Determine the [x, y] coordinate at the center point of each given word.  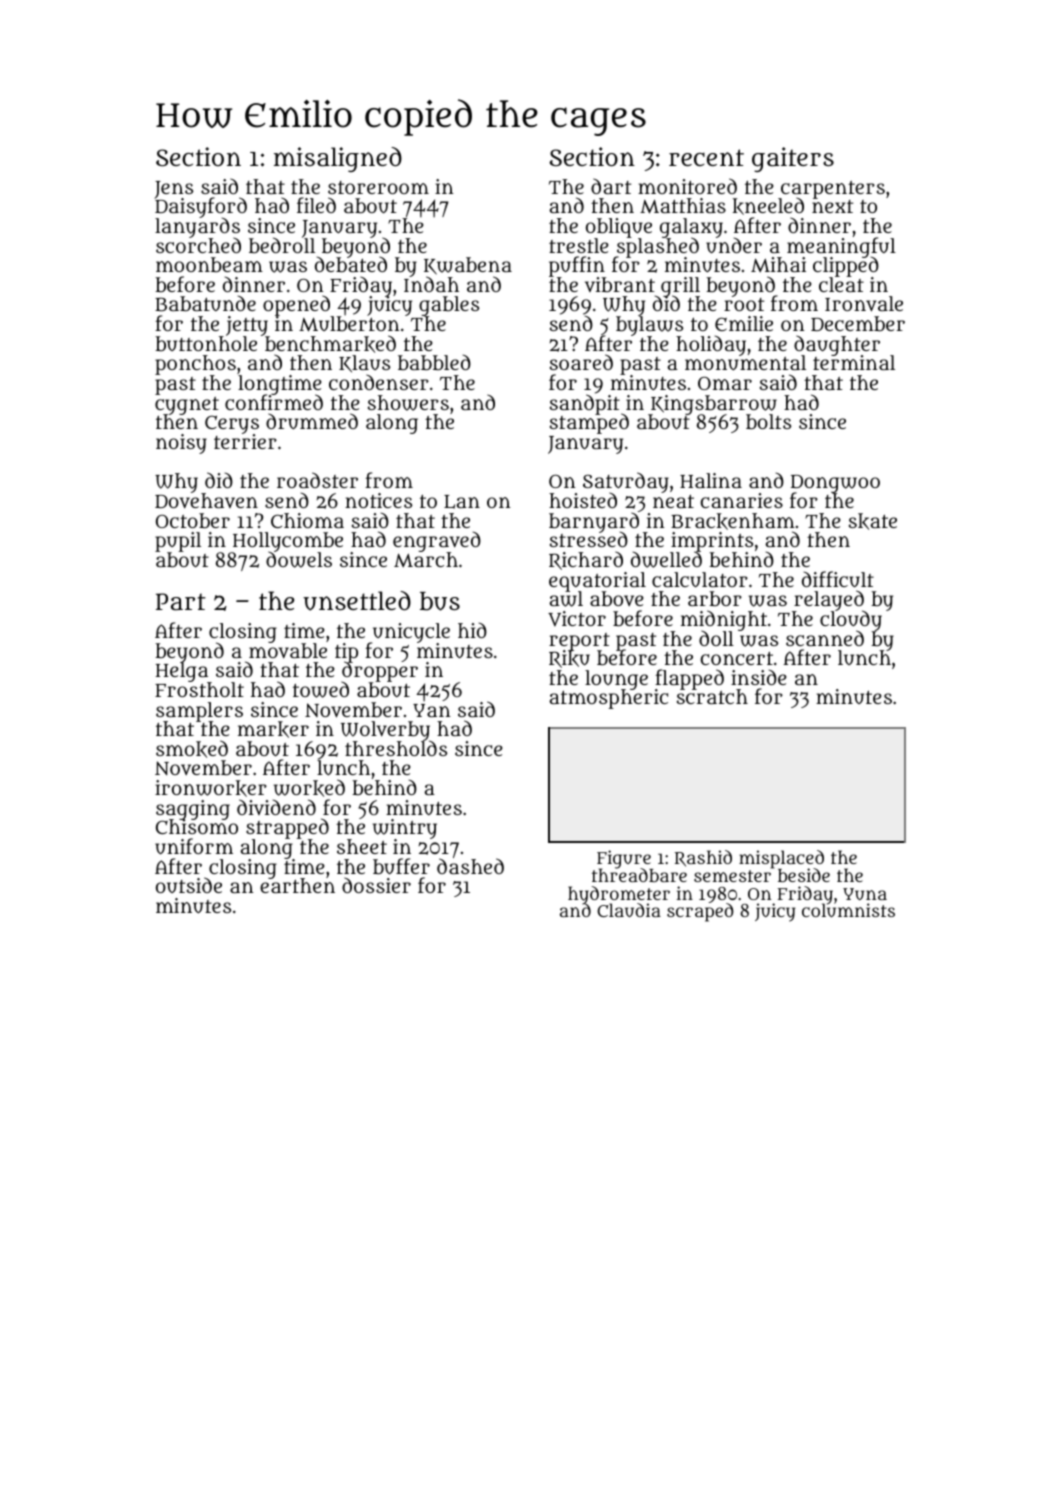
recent [706, 157]
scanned [825, 638]
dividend [276, 807]
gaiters [793, 159]
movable [288, 651]
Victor [577, 619]
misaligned [338, 159]
